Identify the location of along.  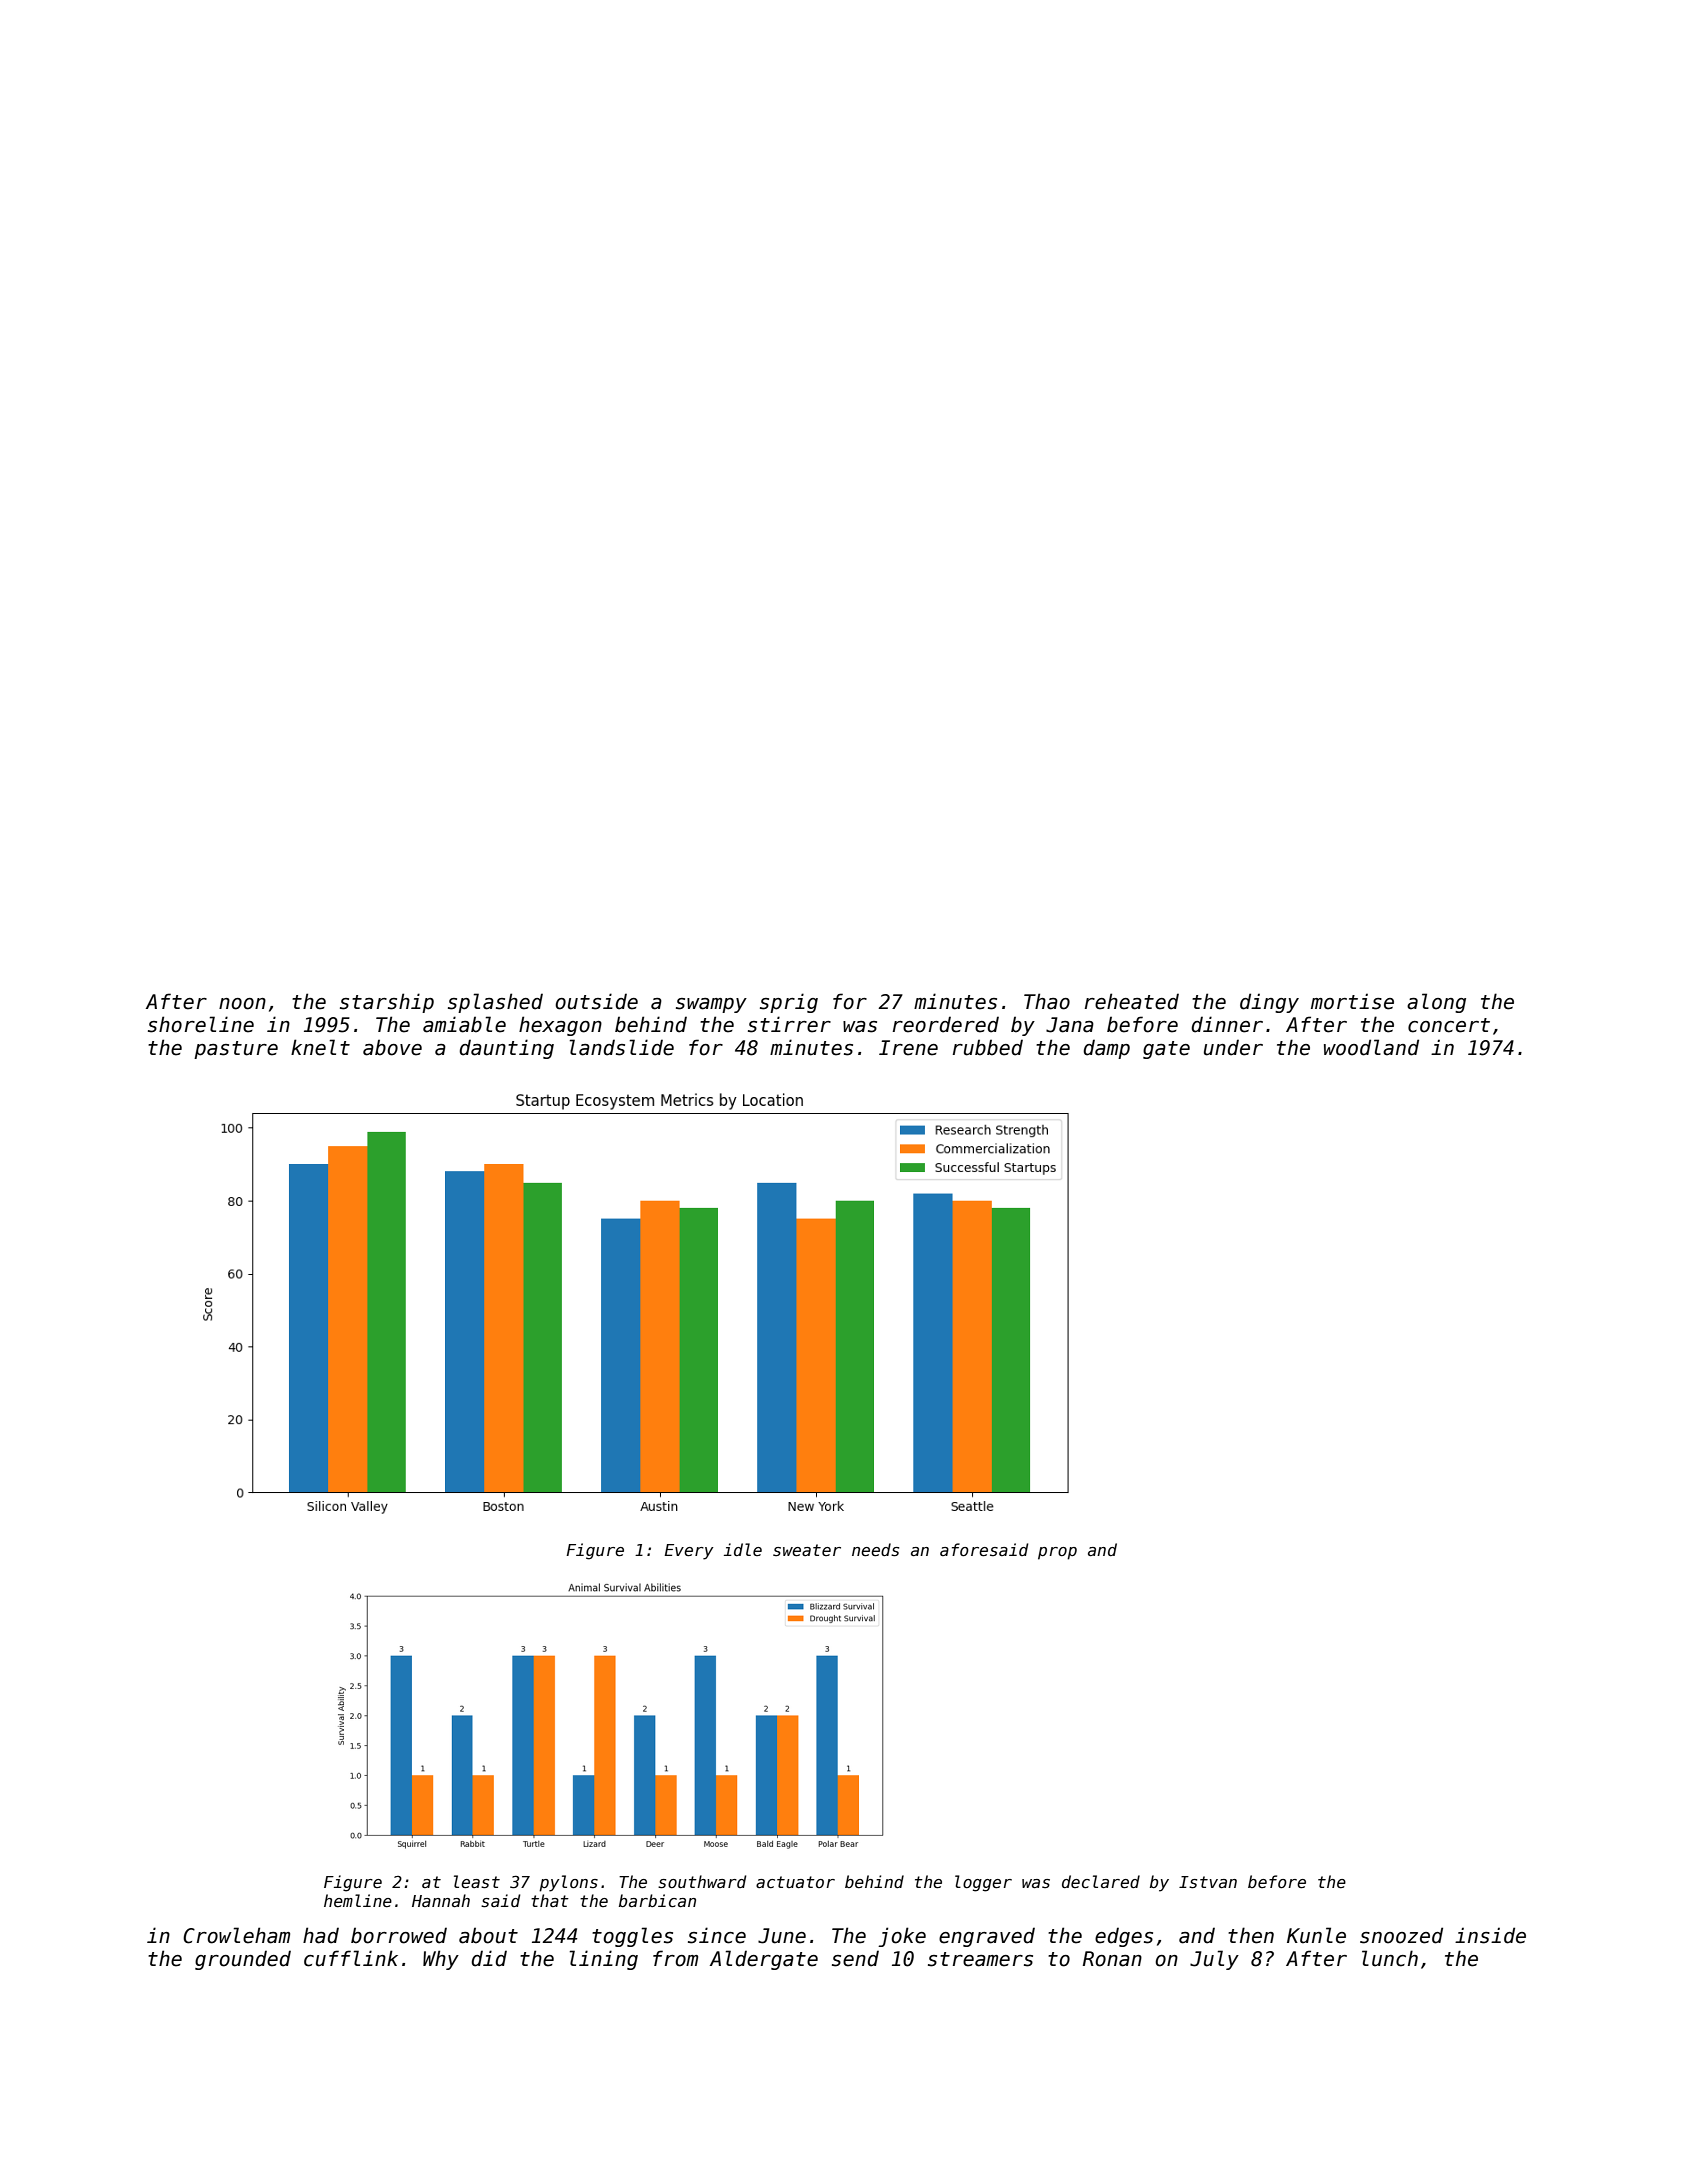
(1436, 1003).
